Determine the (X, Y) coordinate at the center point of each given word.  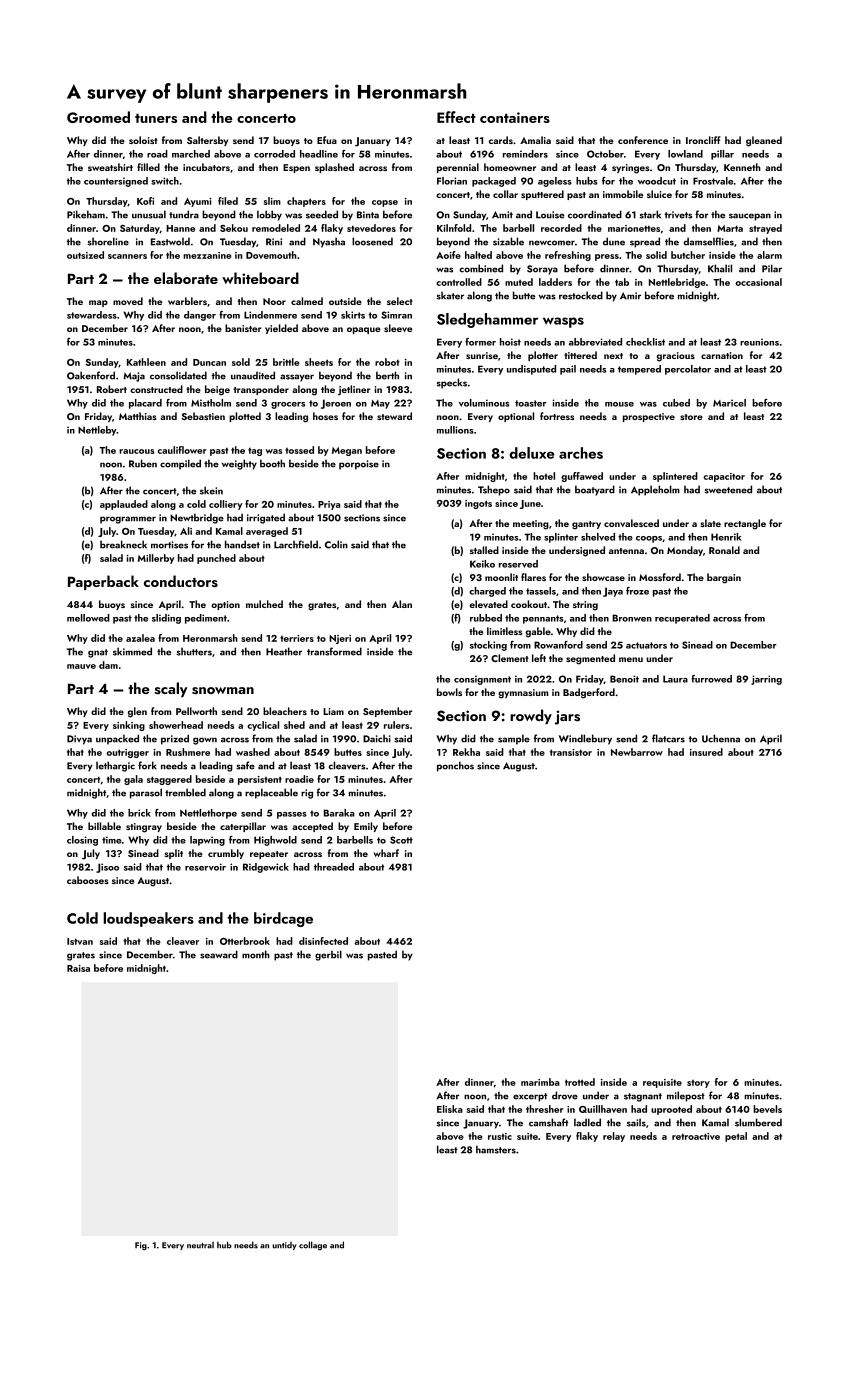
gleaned (764, 141)
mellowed (88, 618)
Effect (456, 117)
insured (706, 752)
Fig (141, 1246)
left (539, 658)
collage (313, 1245)
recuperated (682, 619)
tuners (156, 118)
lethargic (115, 766)
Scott (401, 840)
